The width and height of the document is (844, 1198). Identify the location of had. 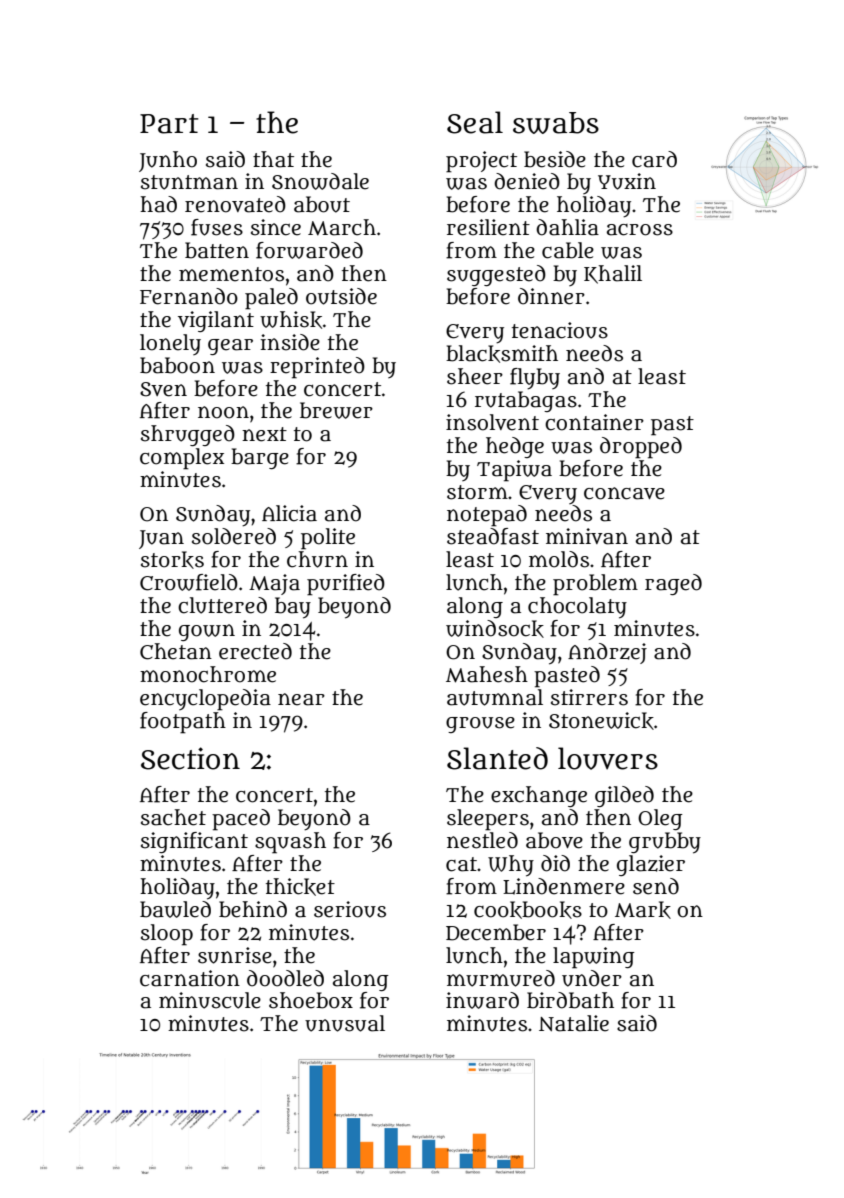
(158, 204).
